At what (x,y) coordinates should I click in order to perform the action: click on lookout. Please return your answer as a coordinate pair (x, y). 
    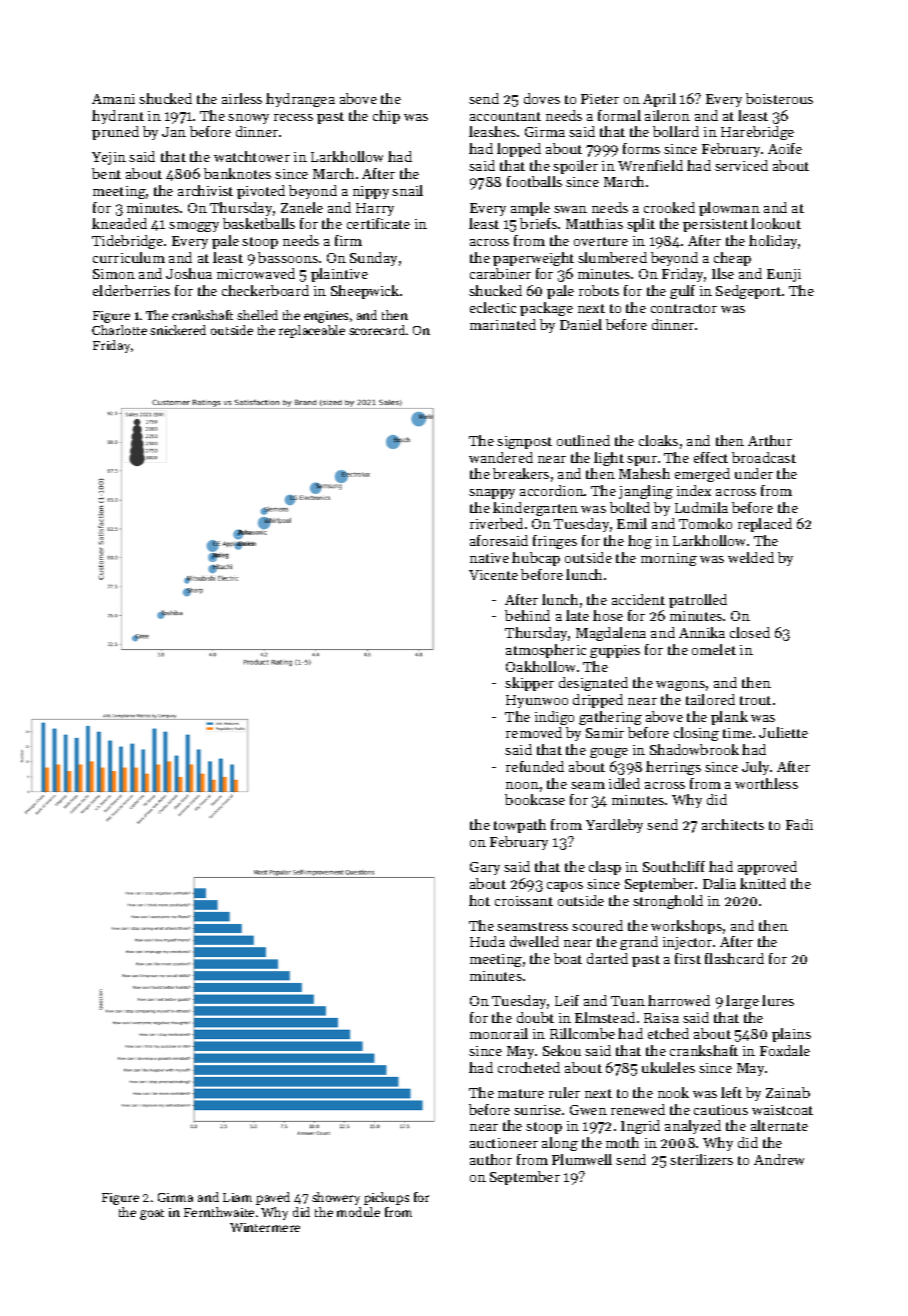
    Looking at the image, I should click on (776, 223).
